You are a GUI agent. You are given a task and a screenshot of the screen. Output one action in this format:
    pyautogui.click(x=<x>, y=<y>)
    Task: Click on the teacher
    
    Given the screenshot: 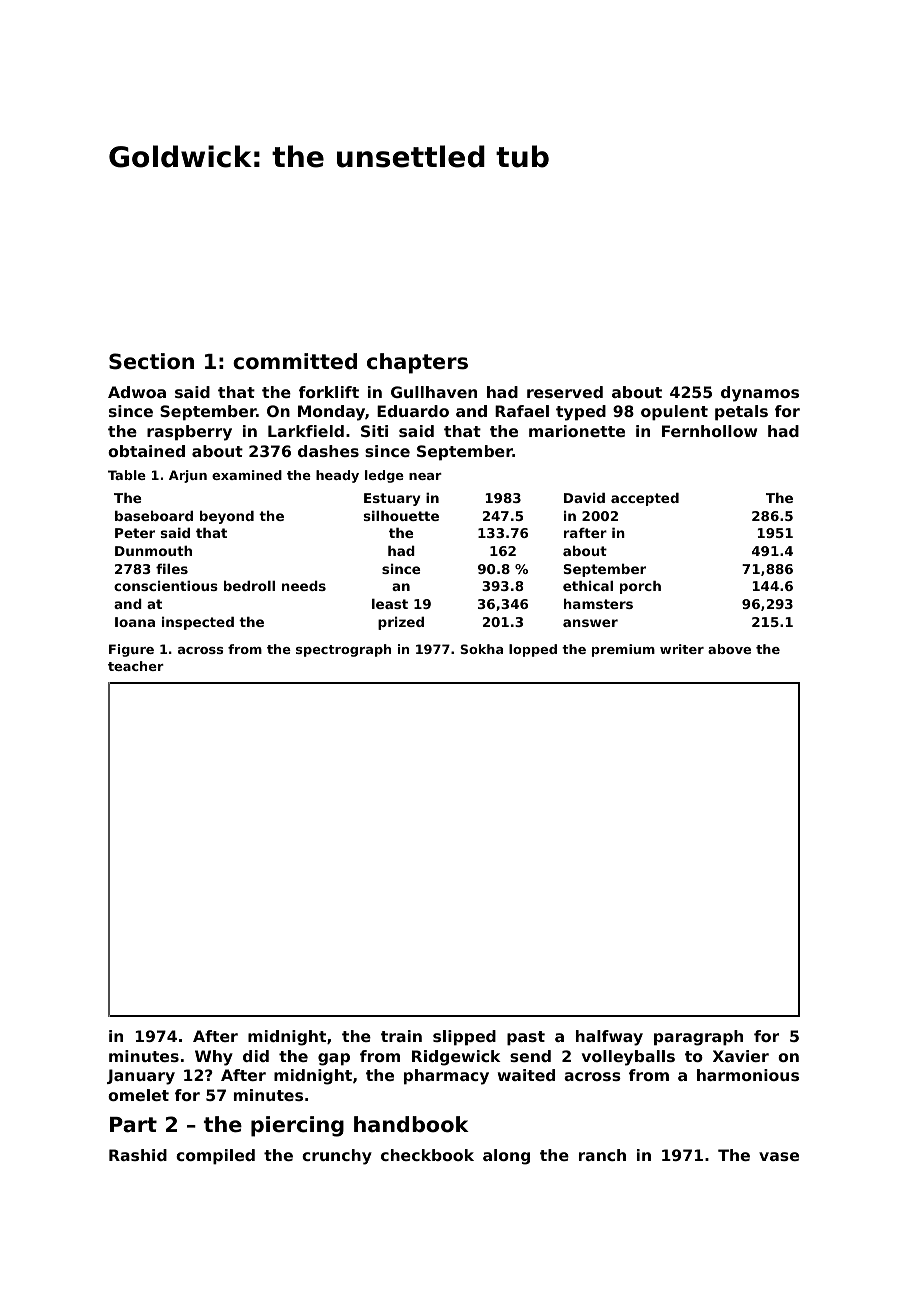 What is the action you would take?
    pyautogui.click(x=136, y=666)
